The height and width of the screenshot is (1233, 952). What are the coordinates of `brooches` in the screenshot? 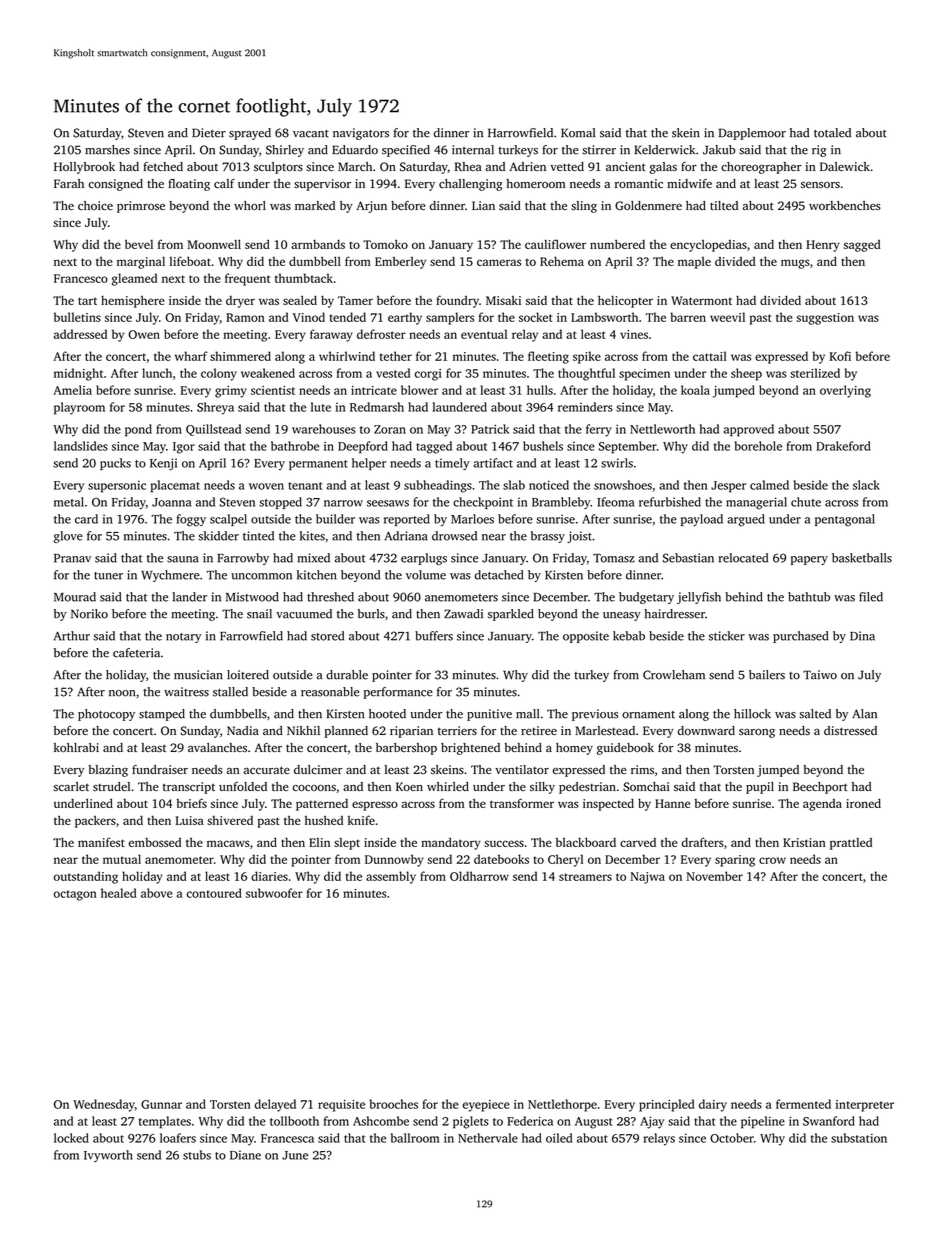 It's located at (394, 1104).
